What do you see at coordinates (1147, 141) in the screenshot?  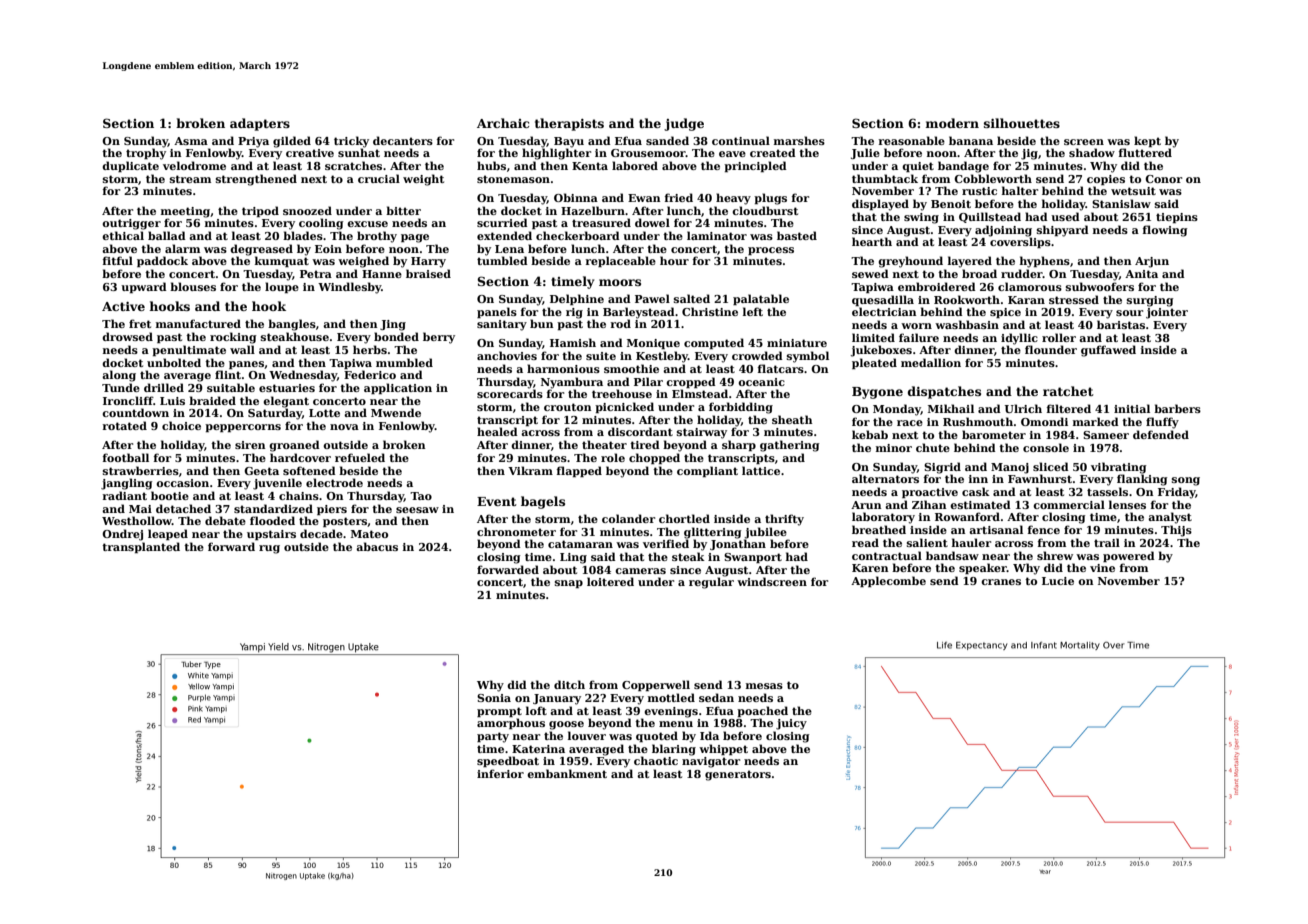 I see `kept` at bounding box center [1147, 141].
